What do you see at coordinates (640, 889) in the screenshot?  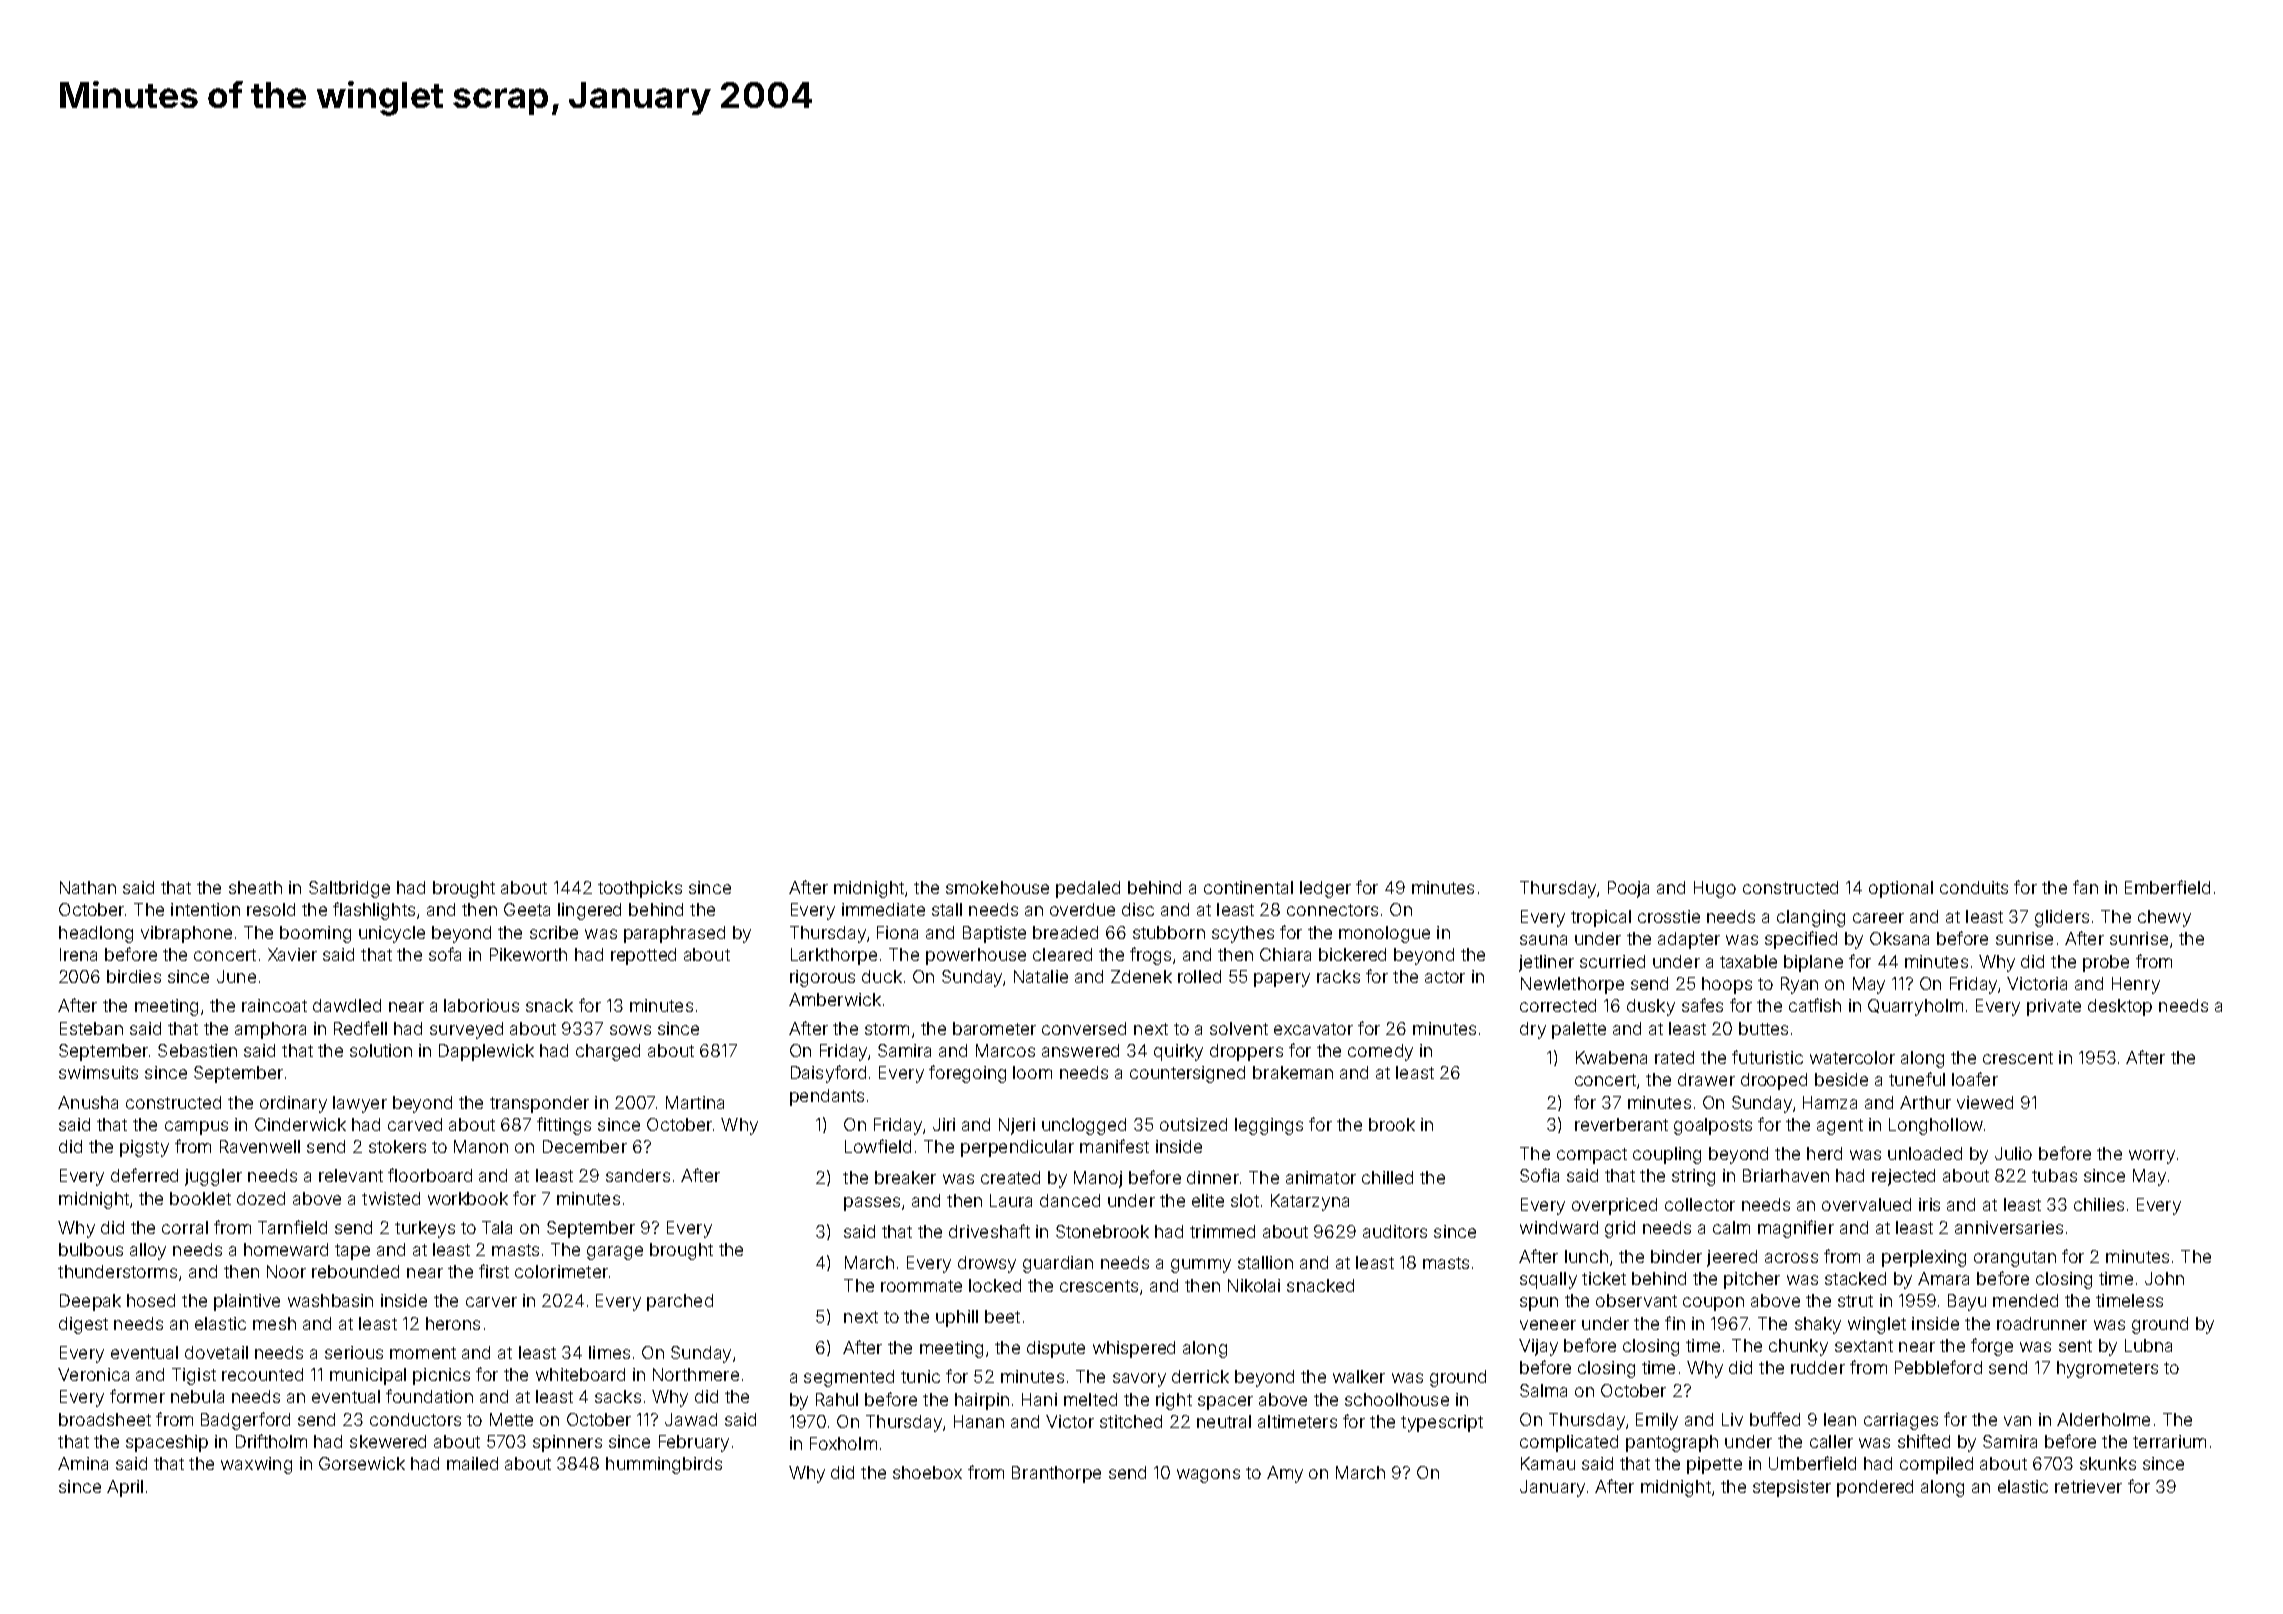 I see `toothpicks` at bounding box center [640, 889].
